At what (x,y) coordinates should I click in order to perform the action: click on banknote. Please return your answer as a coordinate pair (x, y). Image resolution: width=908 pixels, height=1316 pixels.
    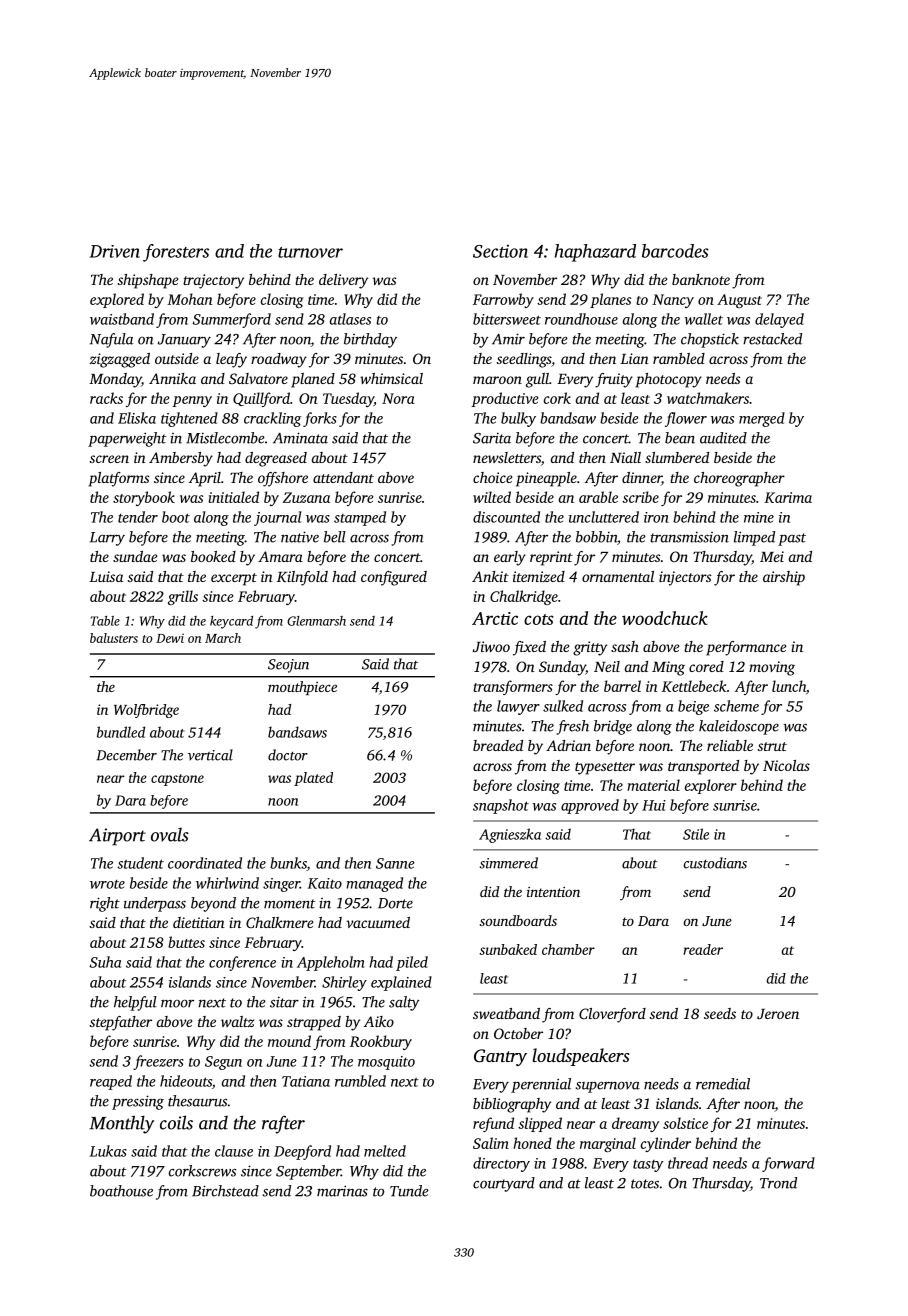
    Looking at the image, I should click on (701, 279).
